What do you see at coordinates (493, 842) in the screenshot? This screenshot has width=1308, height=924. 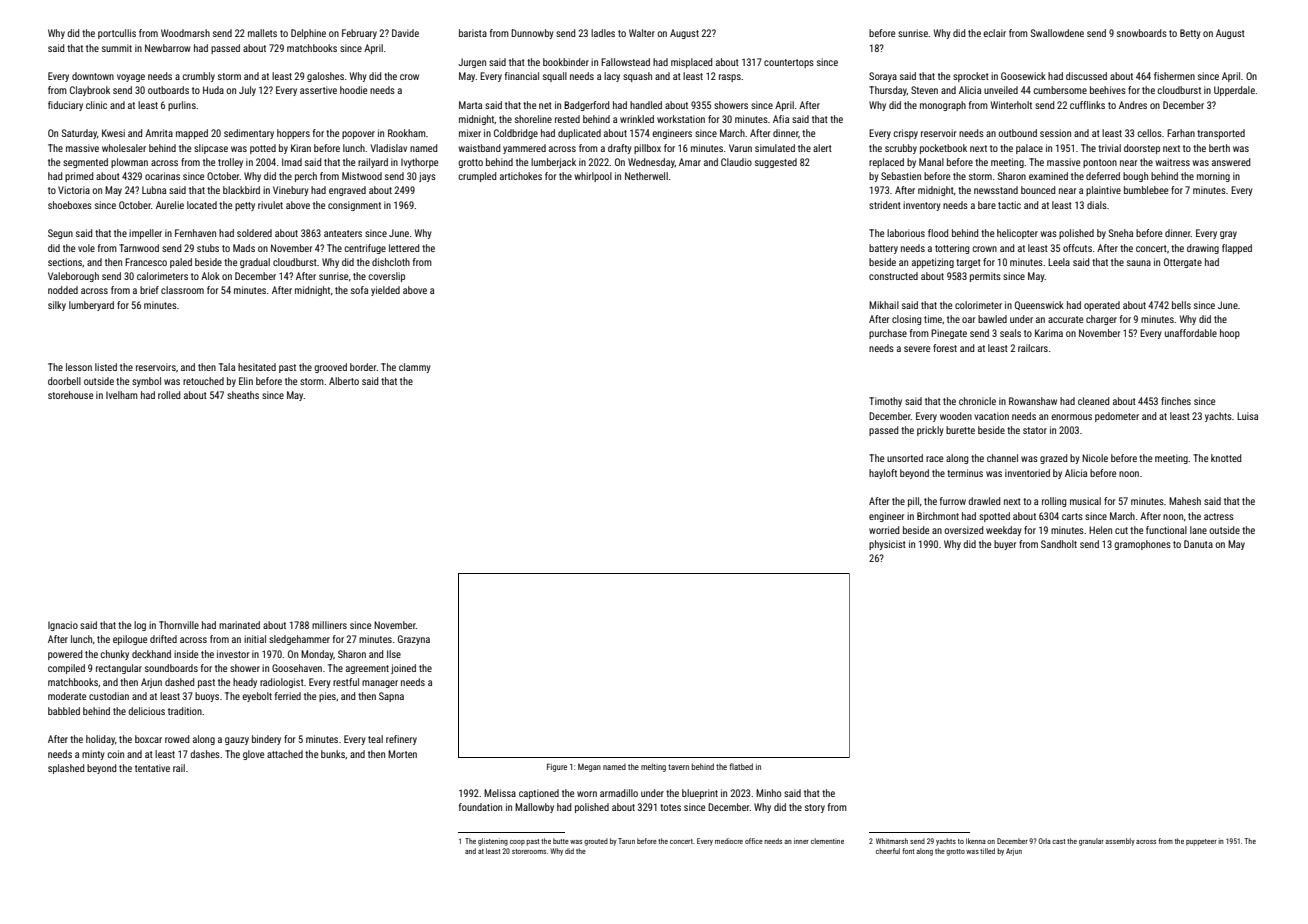 I see `glistening` at bounding box center [493, 842].
